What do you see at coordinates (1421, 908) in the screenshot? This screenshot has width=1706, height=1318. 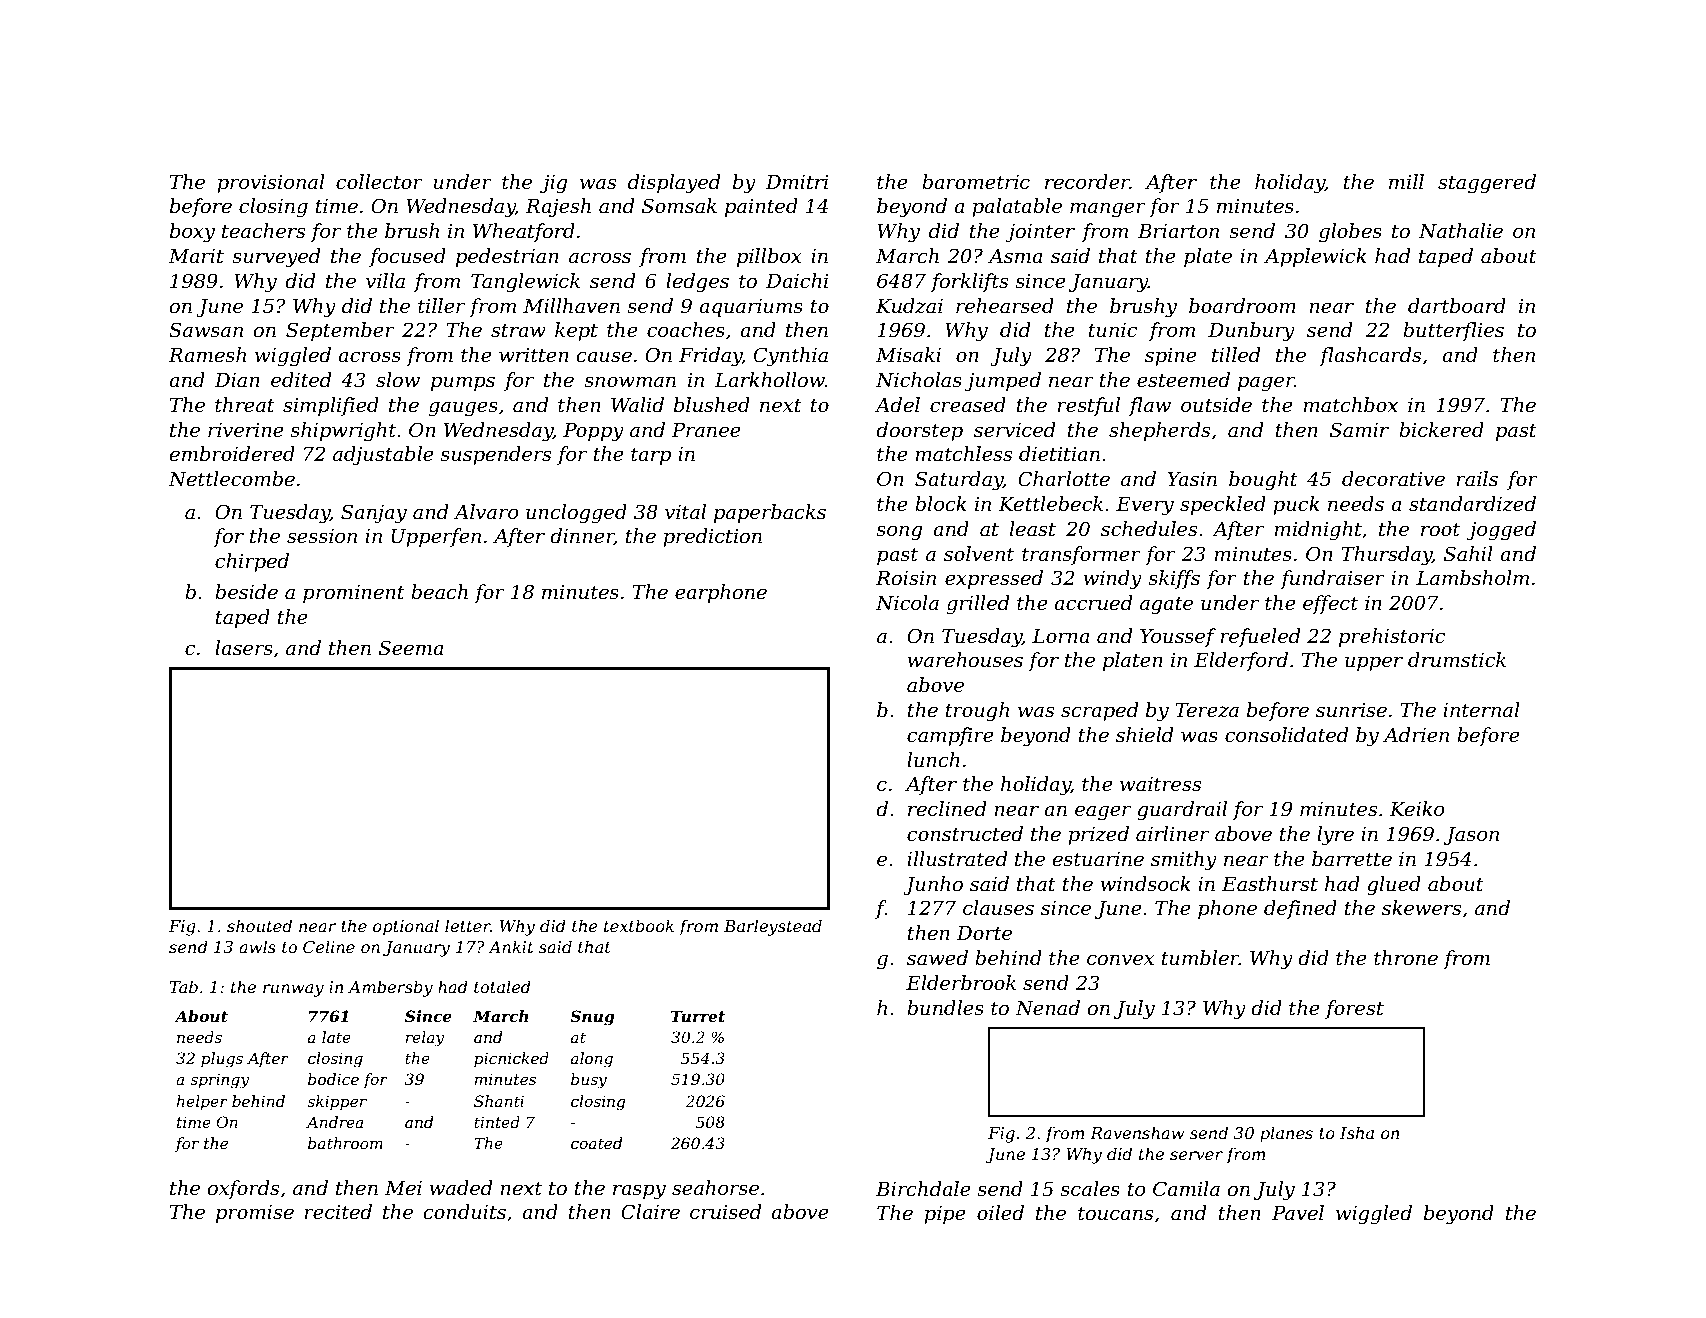 I see `skewers` at bounding box center [1421, 908].
